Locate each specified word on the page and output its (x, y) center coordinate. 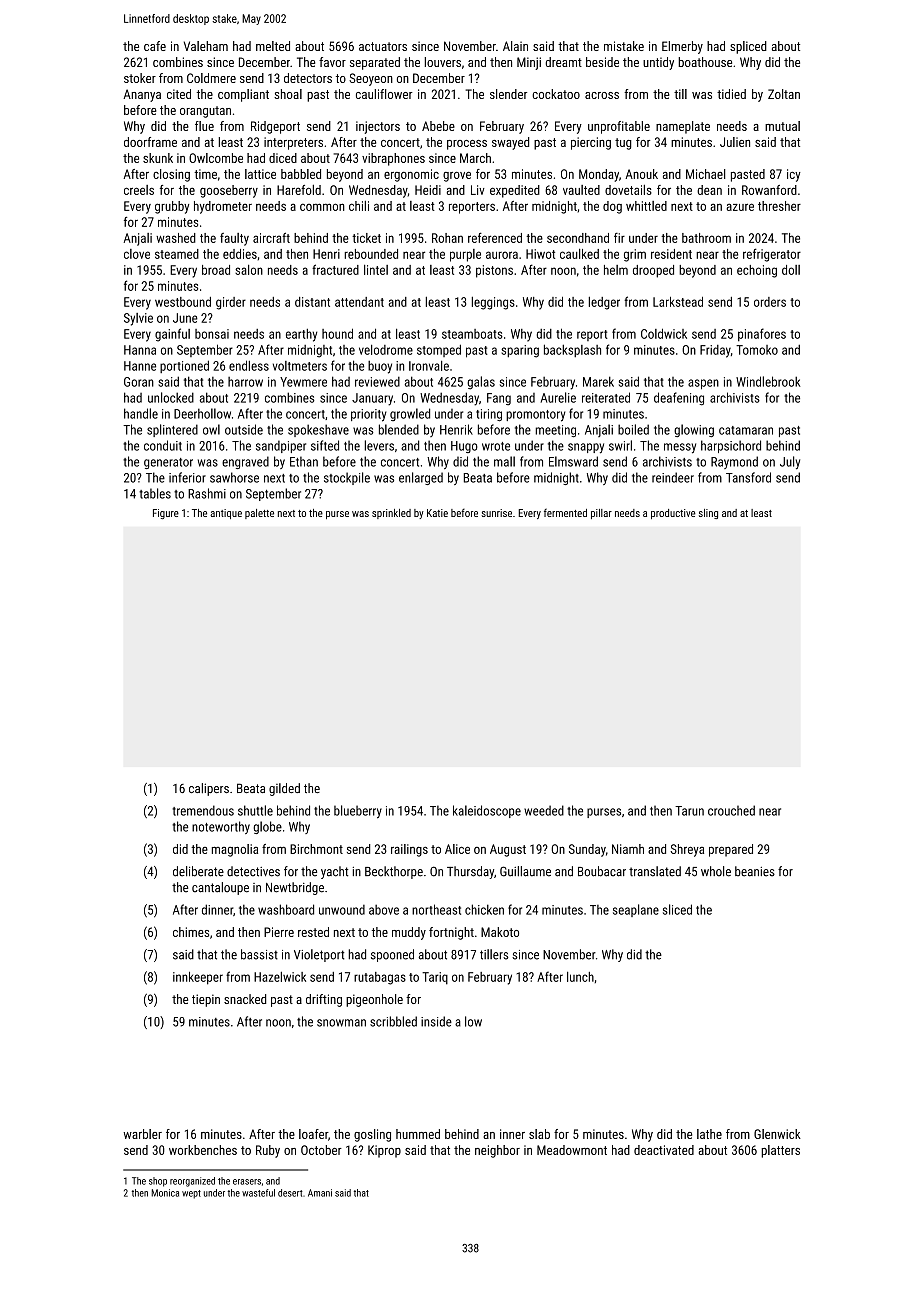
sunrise (497, 513)
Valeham (206, 46)
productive (673, 514)
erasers (247, 1182)
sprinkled (391, 514)
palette (259, 514)
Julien (735, 142)
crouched (731, 810)
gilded (284, 789)
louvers (442, 62)
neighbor (497, 1151)
